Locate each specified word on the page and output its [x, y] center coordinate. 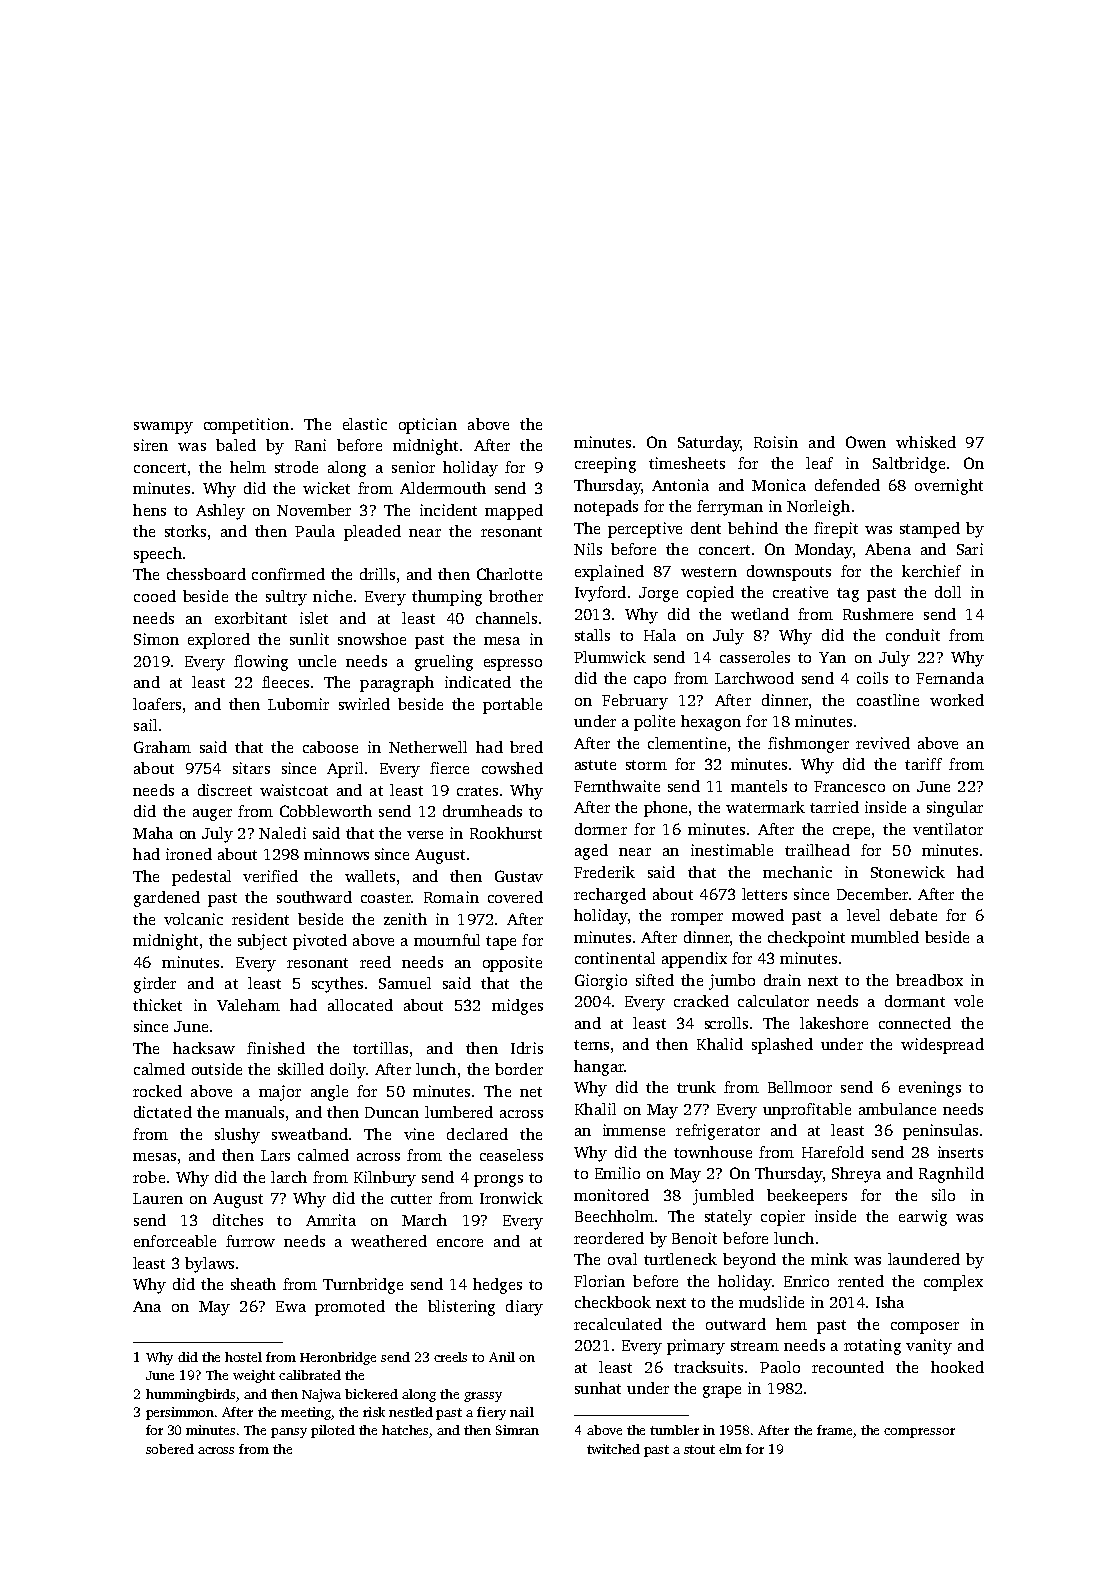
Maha [153, 833]
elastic [365, 424]
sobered [170, 1449]
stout [699, 1449]
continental [615, 958]
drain [782, 980]
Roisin [776, 442]
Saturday [709, 444]
